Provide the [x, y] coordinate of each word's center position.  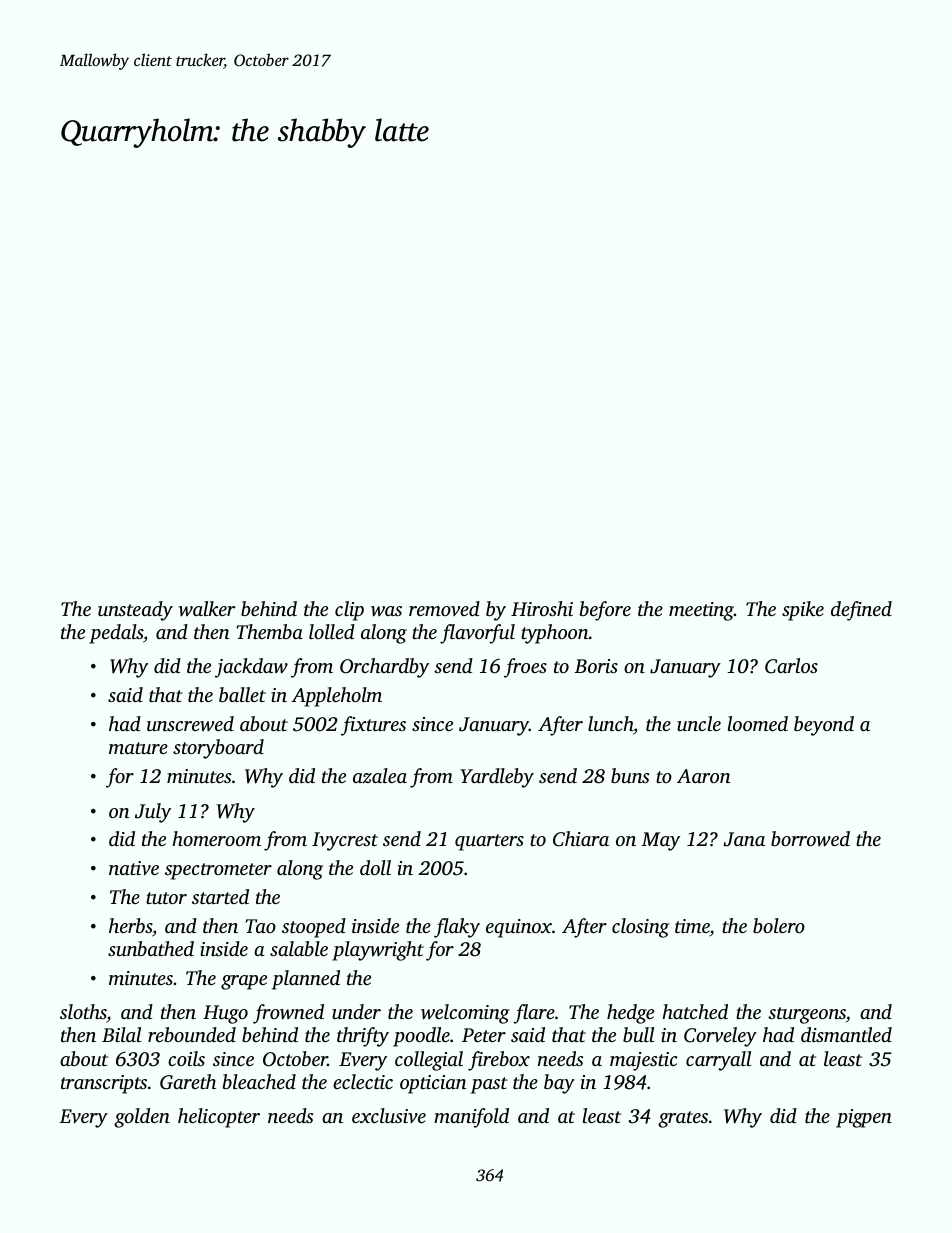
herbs [130, 925]
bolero [779, 925]
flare [534, 1014]
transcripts [104, 1084]
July [153, 813]
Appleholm [336, 697]
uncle [699, 723]
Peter [484, 1035]
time [692, 927]
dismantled [846, 1034]
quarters [489, 842]
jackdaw [251, 668]
